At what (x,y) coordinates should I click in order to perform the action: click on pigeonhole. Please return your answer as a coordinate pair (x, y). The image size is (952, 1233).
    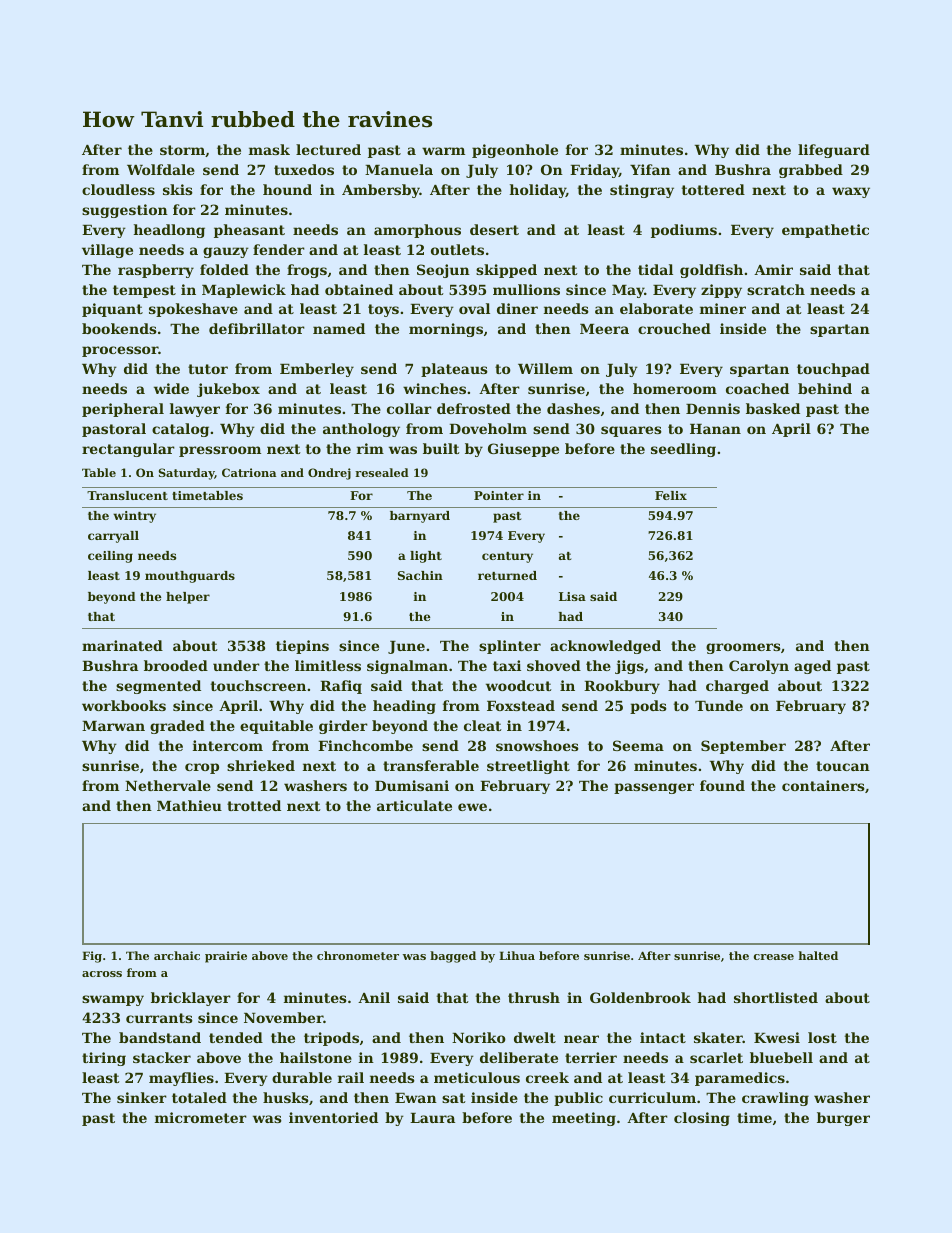
    Looking at the image, I should click on (515, 151).
